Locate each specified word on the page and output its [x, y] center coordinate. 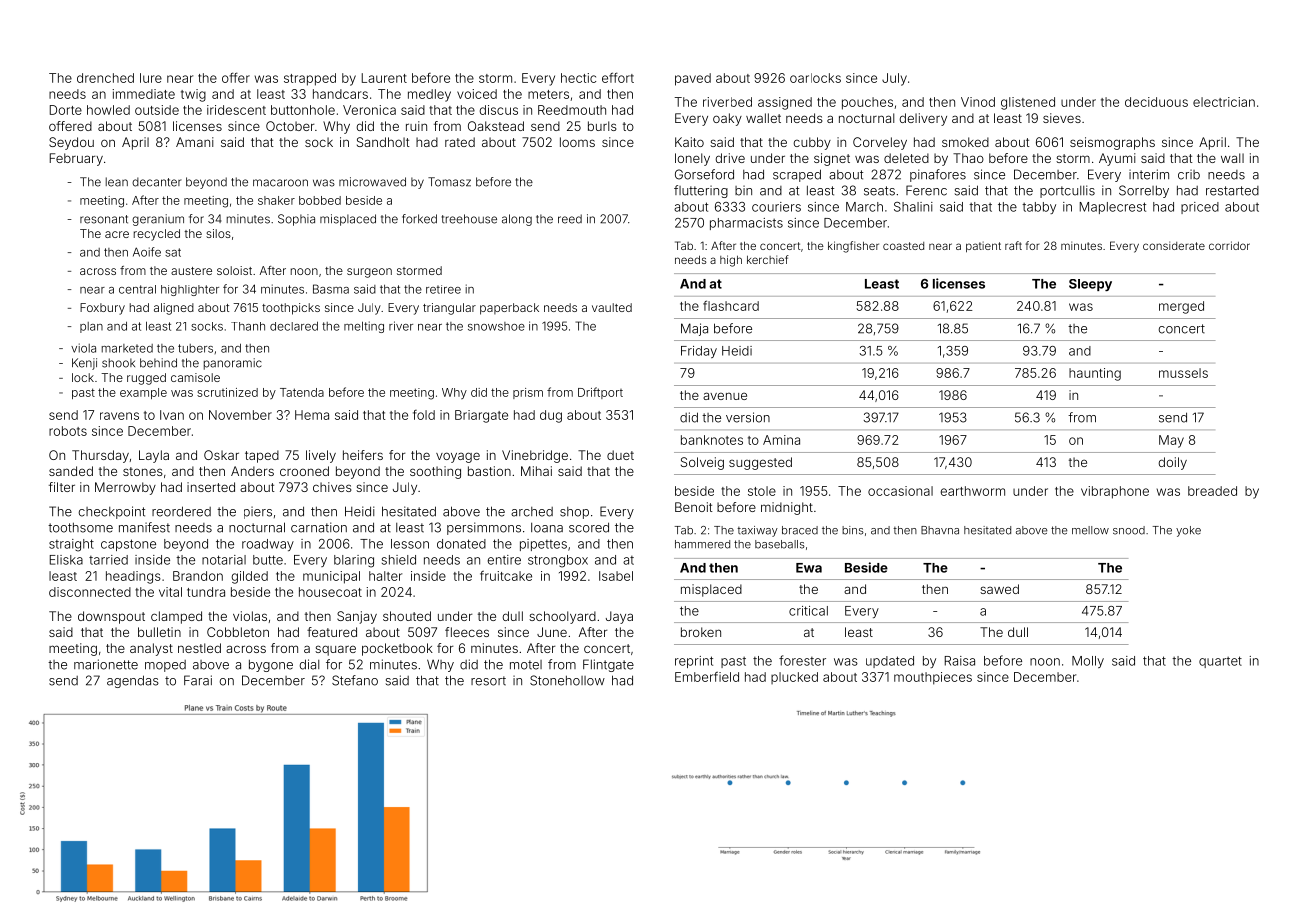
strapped [310, 79]
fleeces [467, 632]
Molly [1088, 662]
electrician [1224, 102]
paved [693, 79]
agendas [133, 681]
